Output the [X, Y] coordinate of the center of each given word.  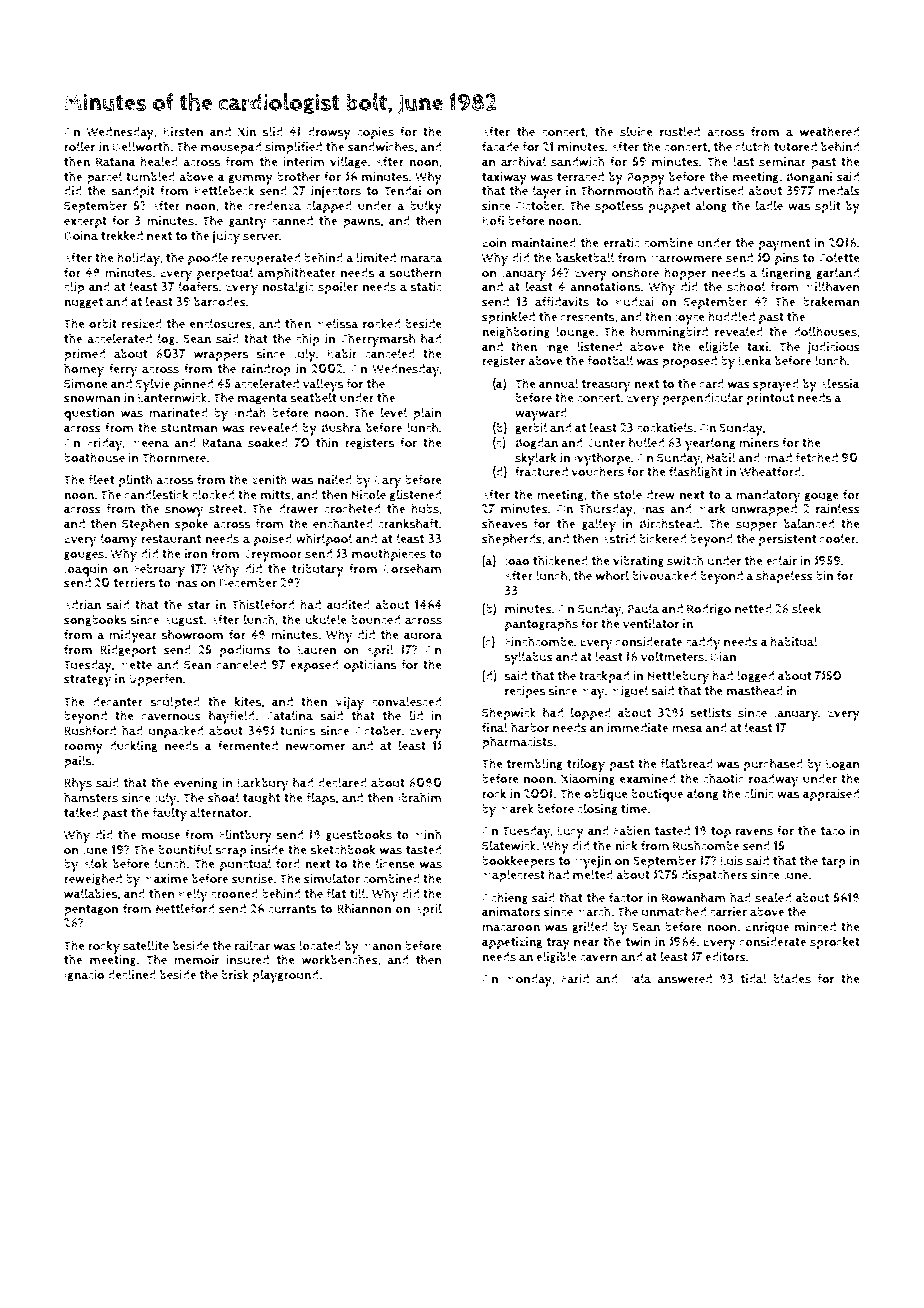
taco [832, 831]
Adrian [82, 605]
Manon [381, 946]
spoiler [338, 288]
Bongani [809, 178]
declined [132, 974]
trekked [122, 235]
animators [511, 912]
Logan [843, 765]
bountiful [185, 849]
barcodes [220, 302]
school [746, 286]
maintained [543, 243]
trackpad [604, 677]
